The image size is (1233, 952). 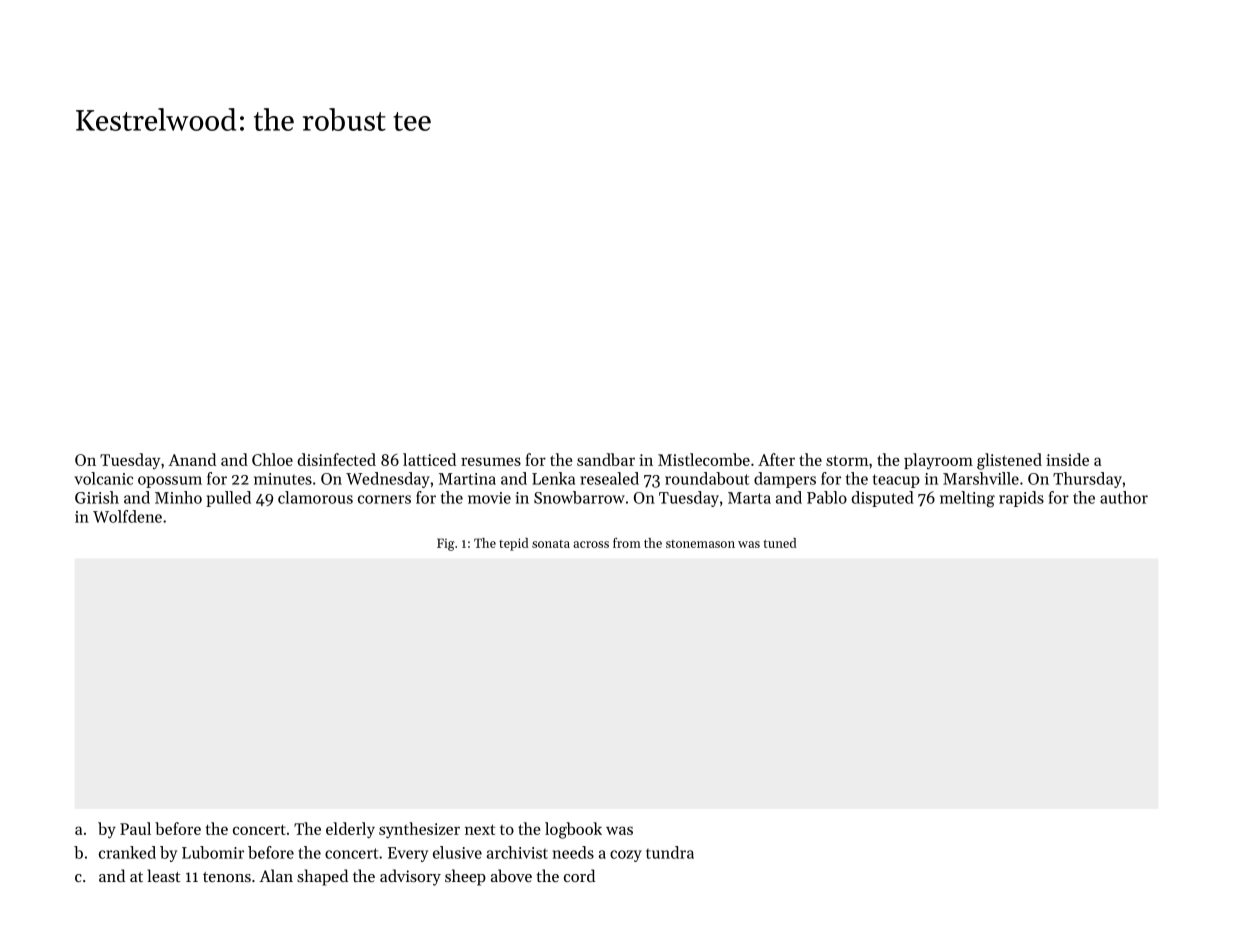 What do you see at coordinates (704, 459) in the screenshot?
I see `Mistlecombe` at bounding box center [704, 459].
